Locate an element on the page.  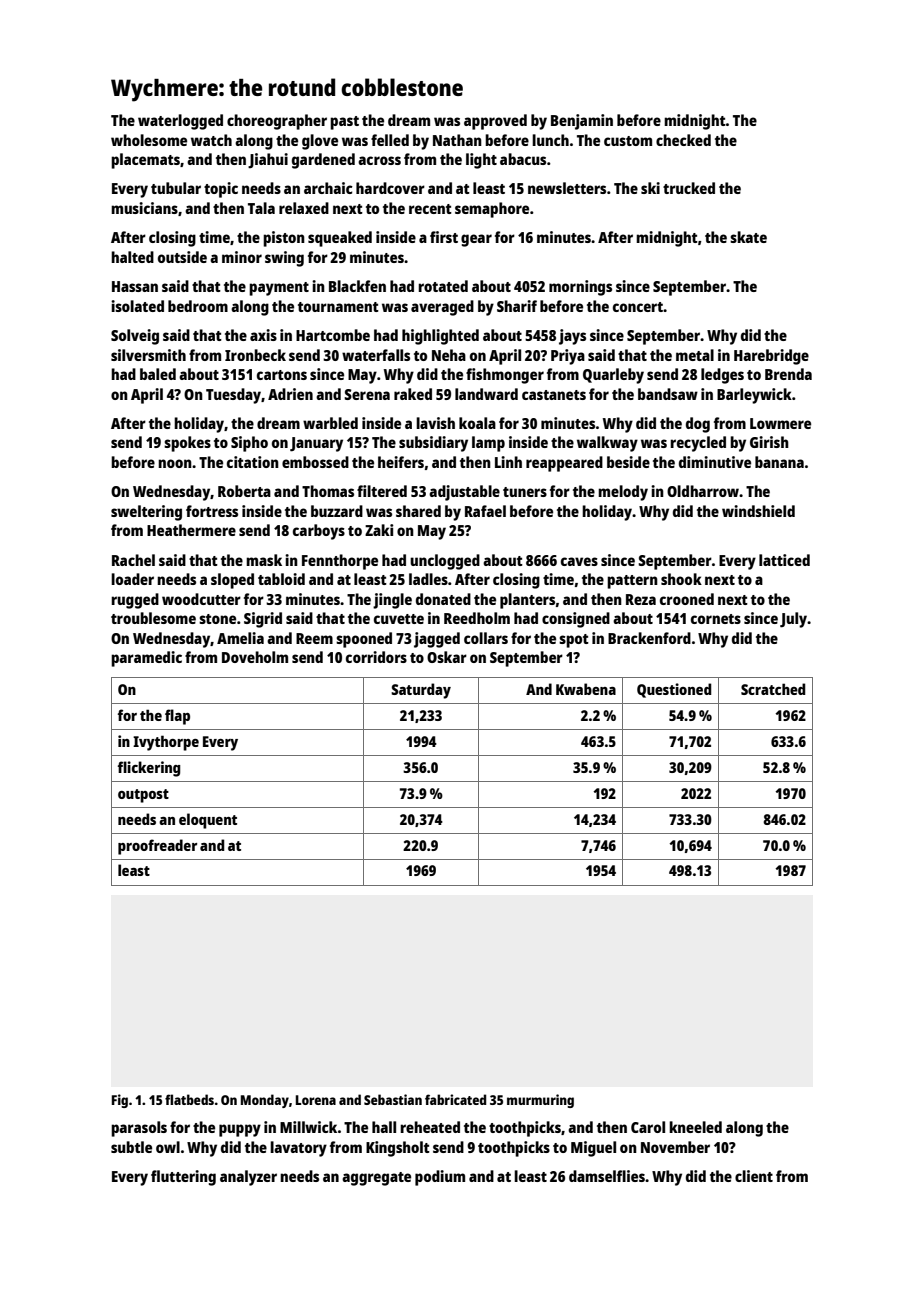
baled is located at coordinates (158, 374).
